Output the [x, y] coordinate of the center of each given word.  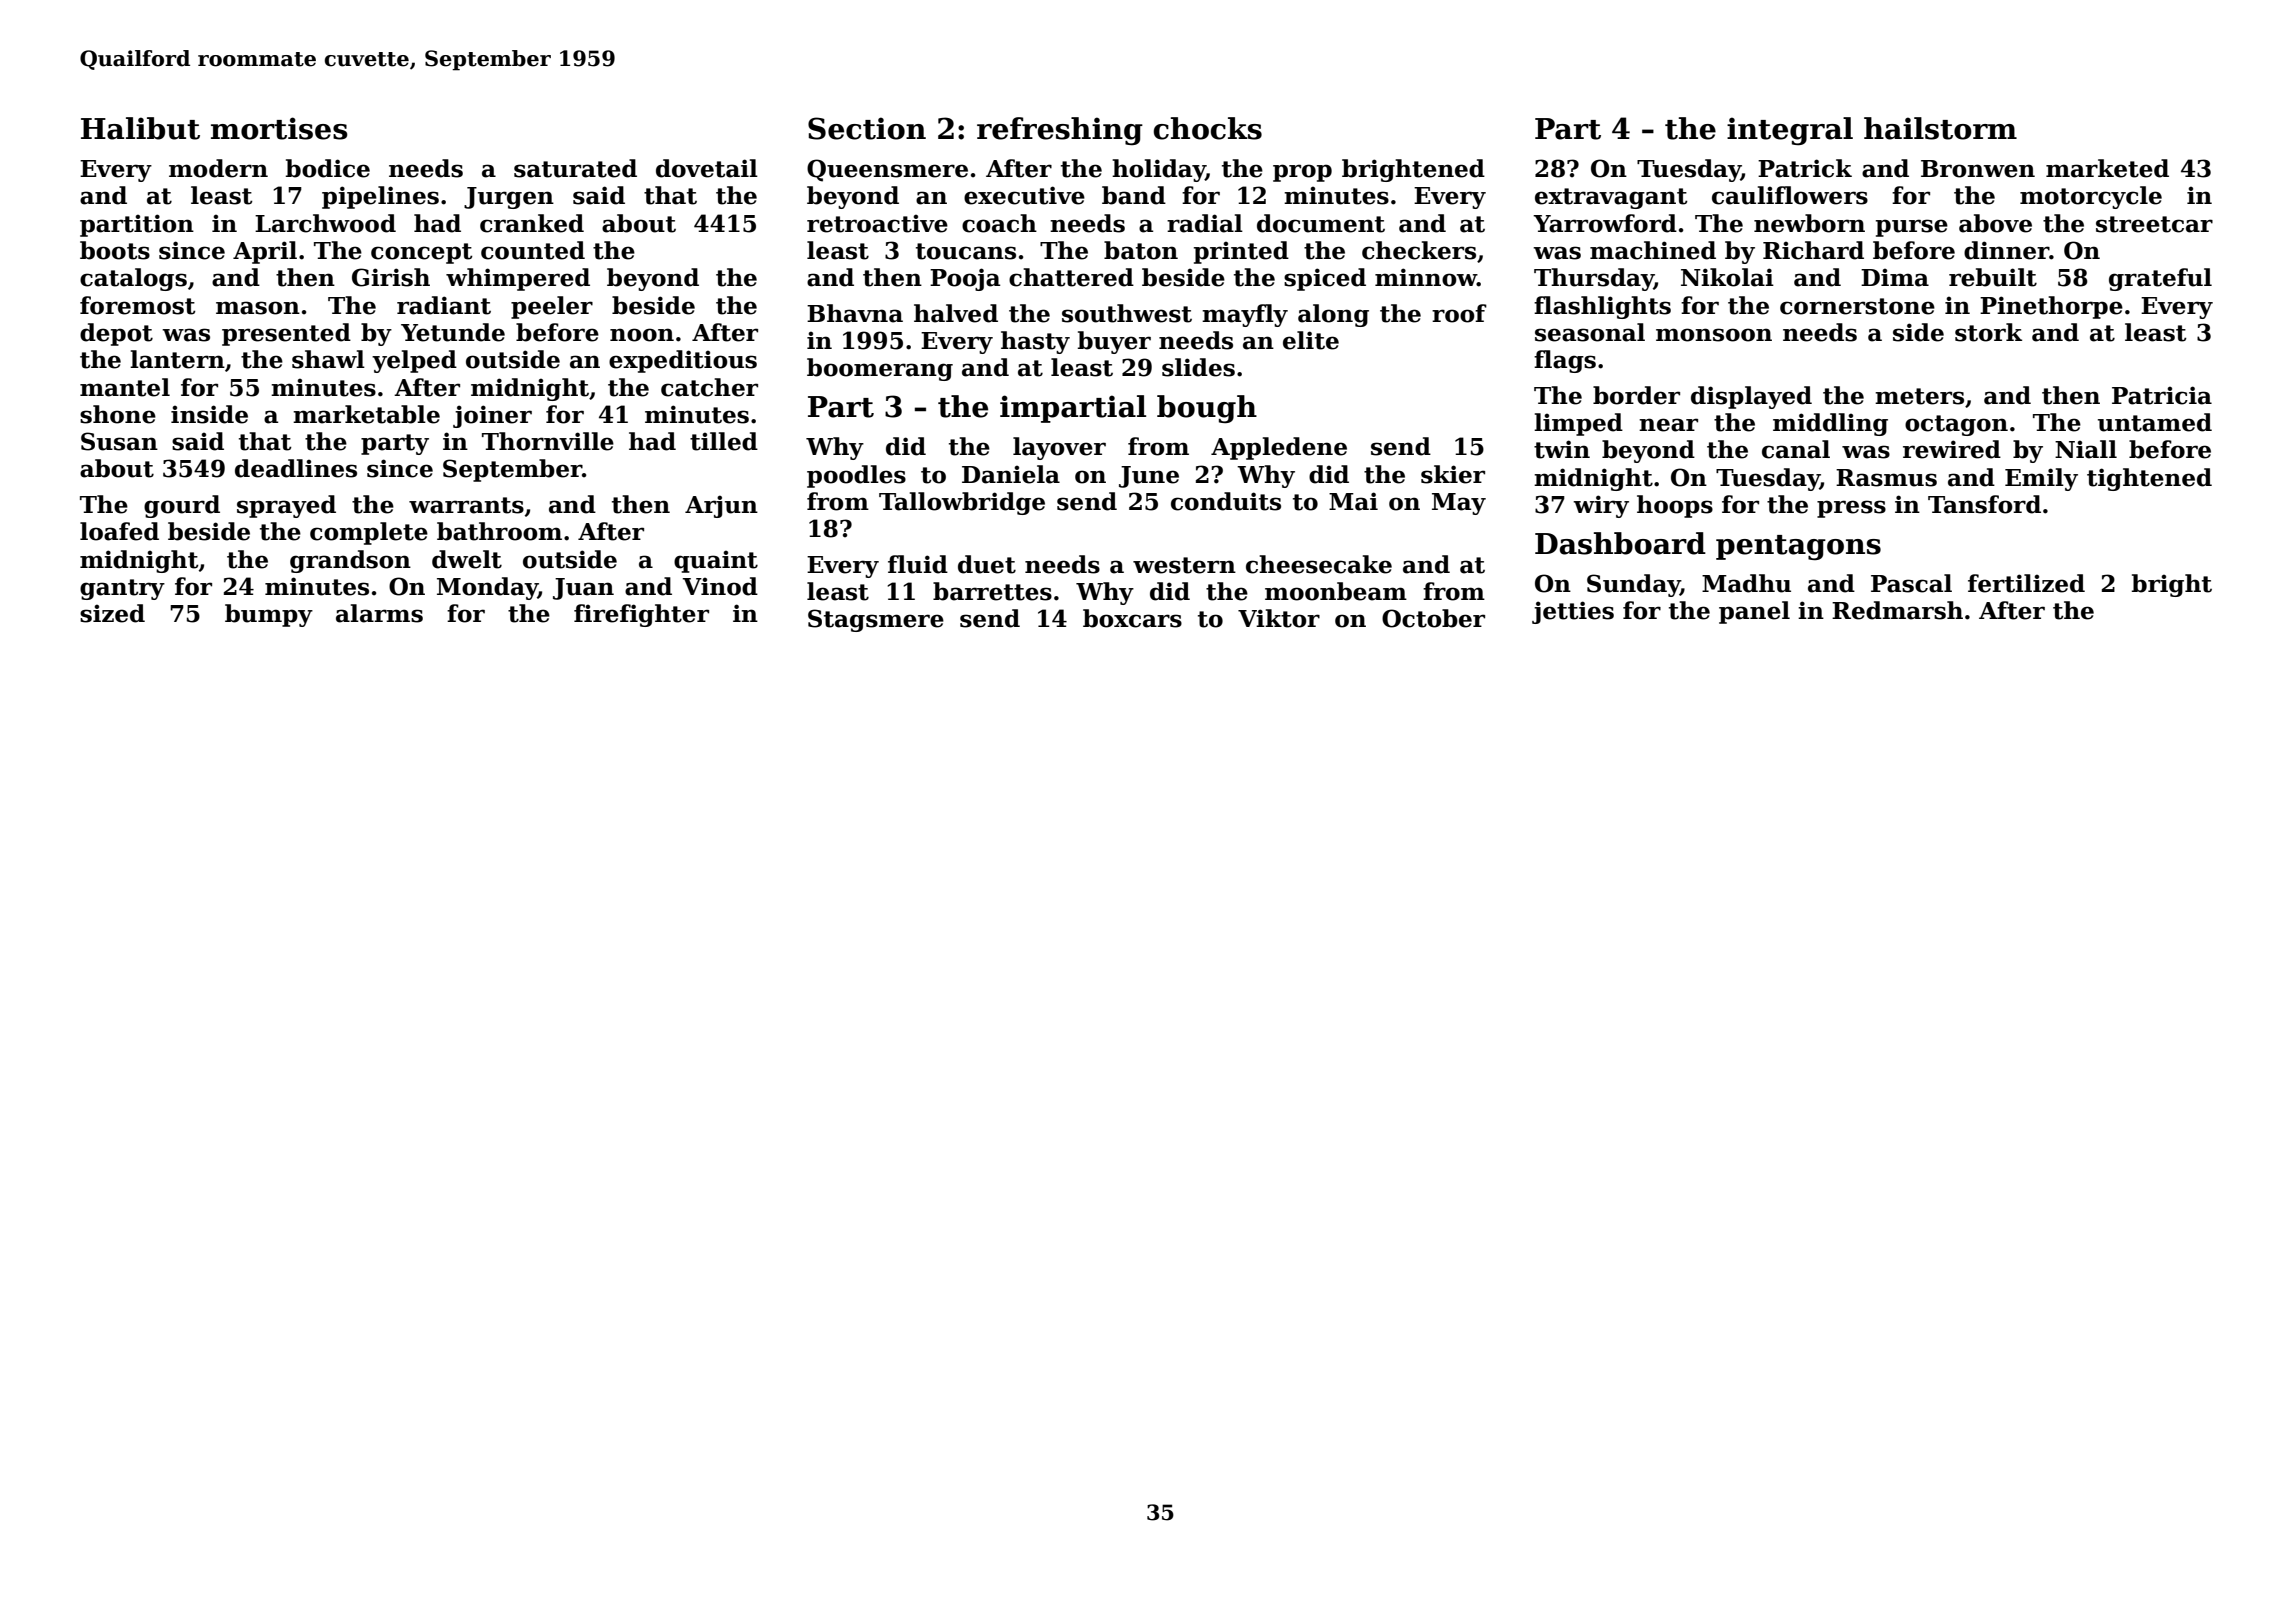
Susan [119, 441]
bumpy [269, 615]
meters [1919, 396]
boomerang [880, 369]
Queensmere [887, 170]
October [1433, 618]
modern [218, 168]
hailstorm [1940, 128]
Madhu [1746, 583]
